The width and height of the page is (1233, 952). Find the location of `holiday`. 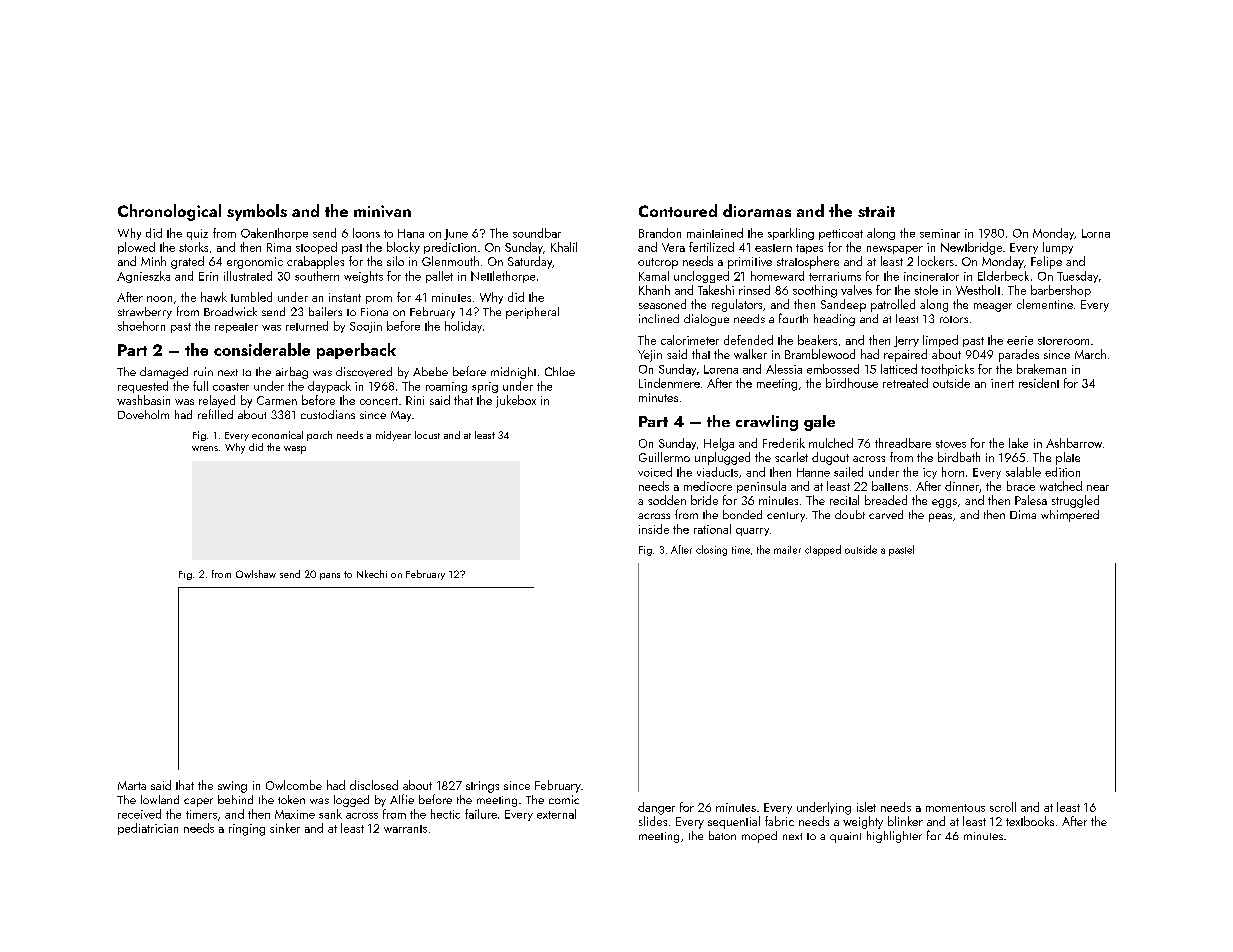

holiday is located at coordinates (463, 327).
